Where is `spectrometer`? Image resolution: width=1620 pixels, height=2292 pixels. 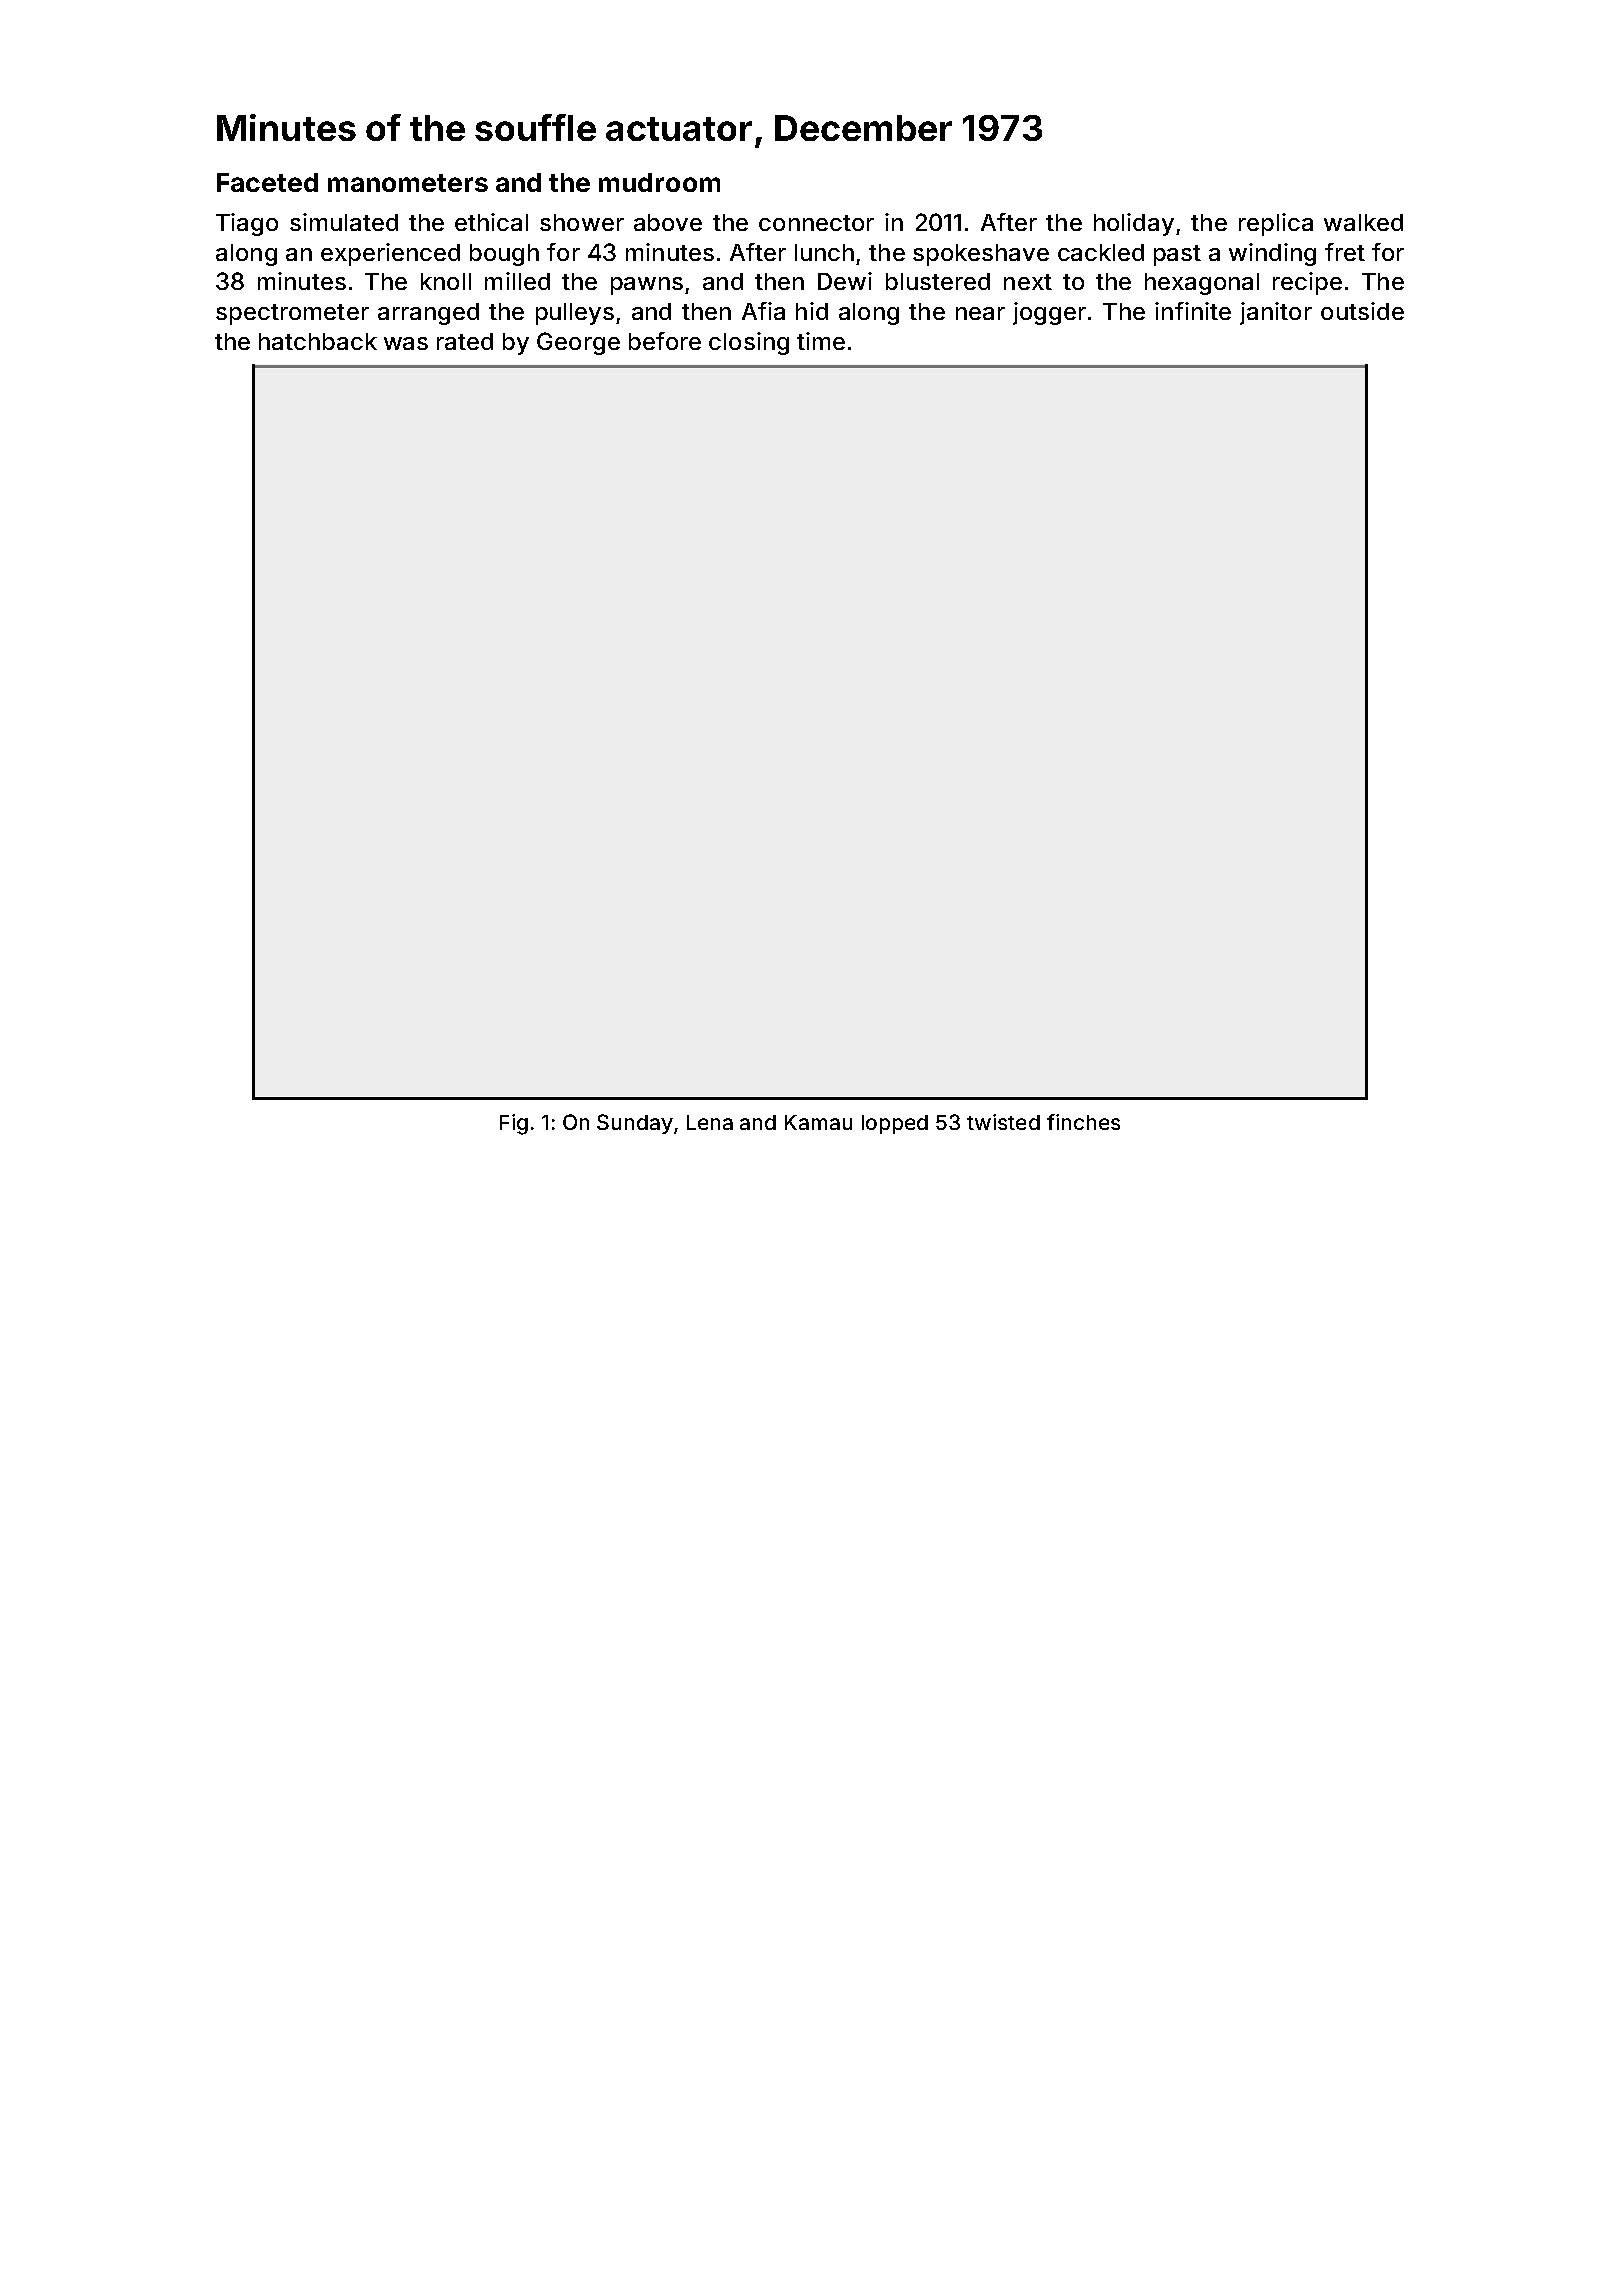 spectrometer is located at coordinates (292, 314).
